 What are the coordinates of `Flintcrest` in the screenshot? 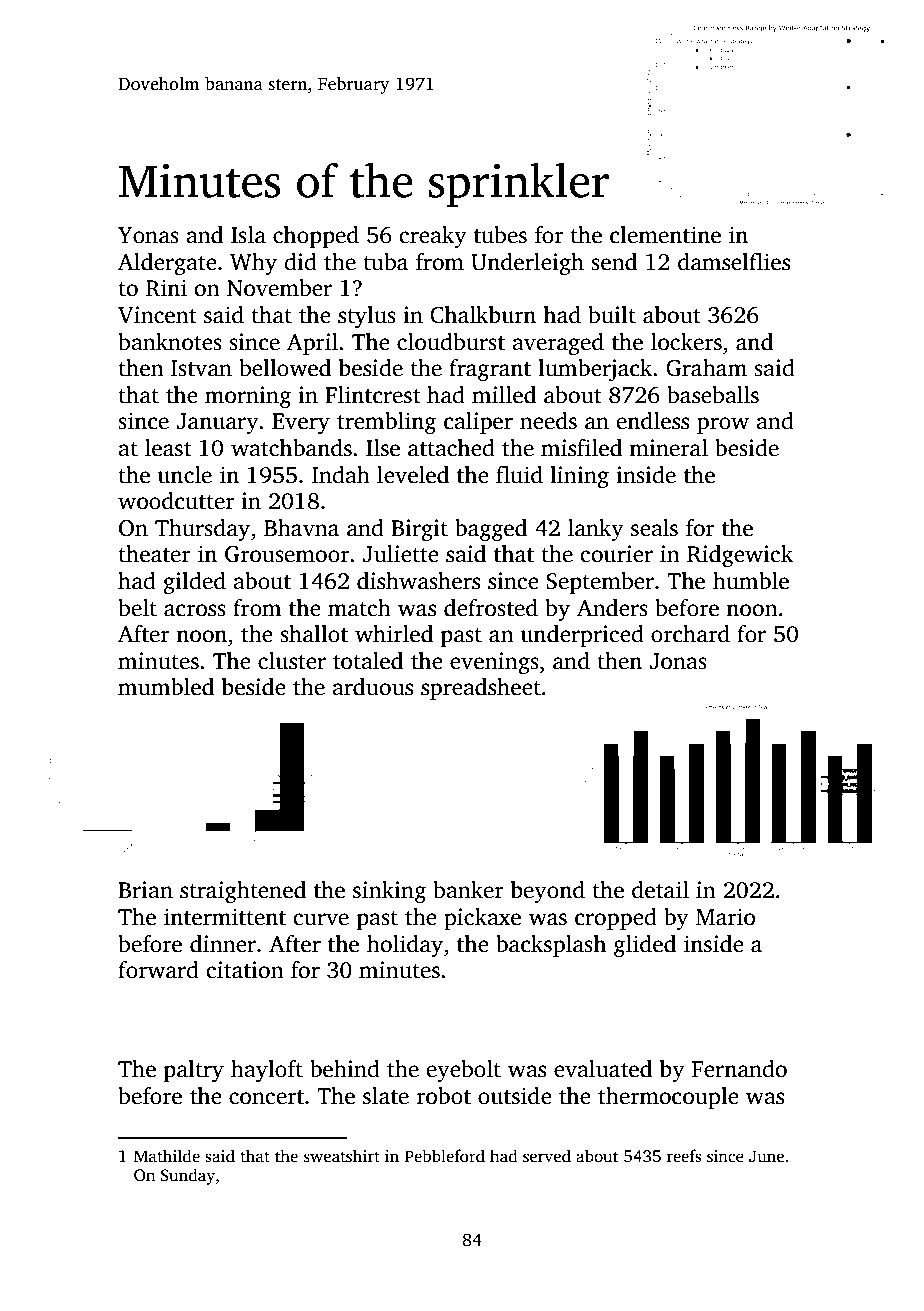 It's located at (373, 395).
